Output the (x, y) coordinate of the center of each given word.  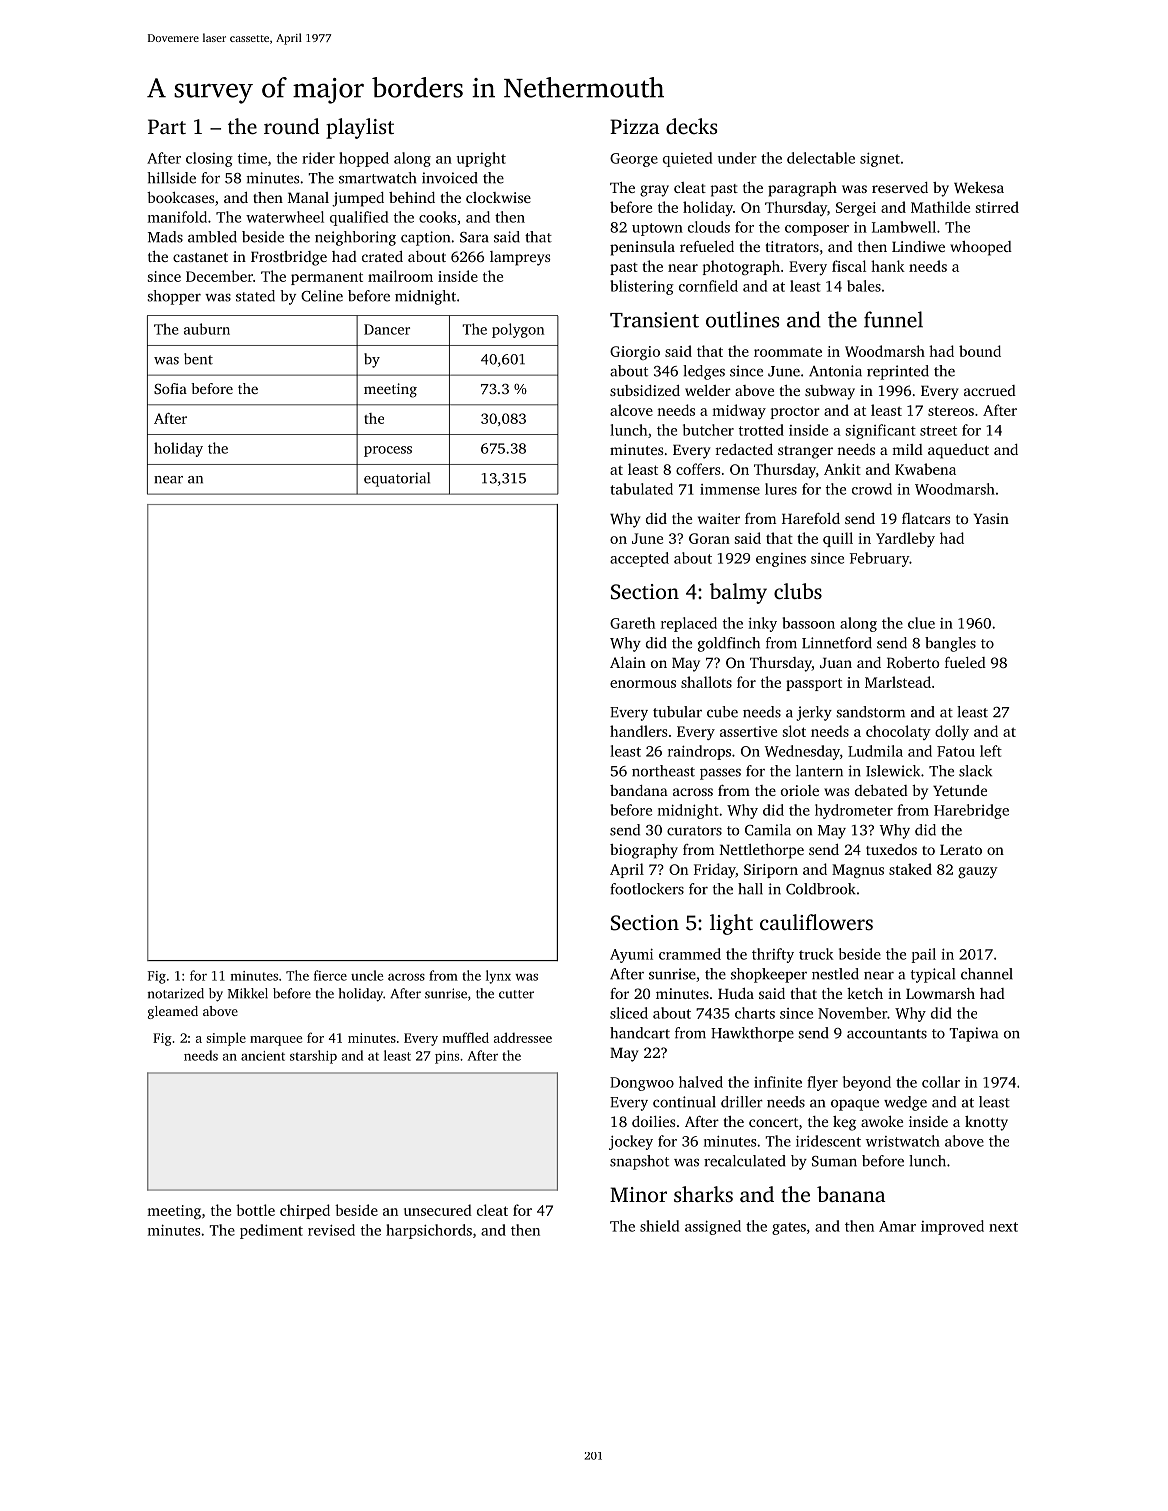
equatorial (397, 479)
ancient (263, 1056)
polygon (518, 330)
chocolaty (898, 732)
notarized (176, 993)
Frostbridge (289, 258)
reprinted (898, 372)
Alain (628, 662)
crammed (690, 954)
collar (941, 1082)
